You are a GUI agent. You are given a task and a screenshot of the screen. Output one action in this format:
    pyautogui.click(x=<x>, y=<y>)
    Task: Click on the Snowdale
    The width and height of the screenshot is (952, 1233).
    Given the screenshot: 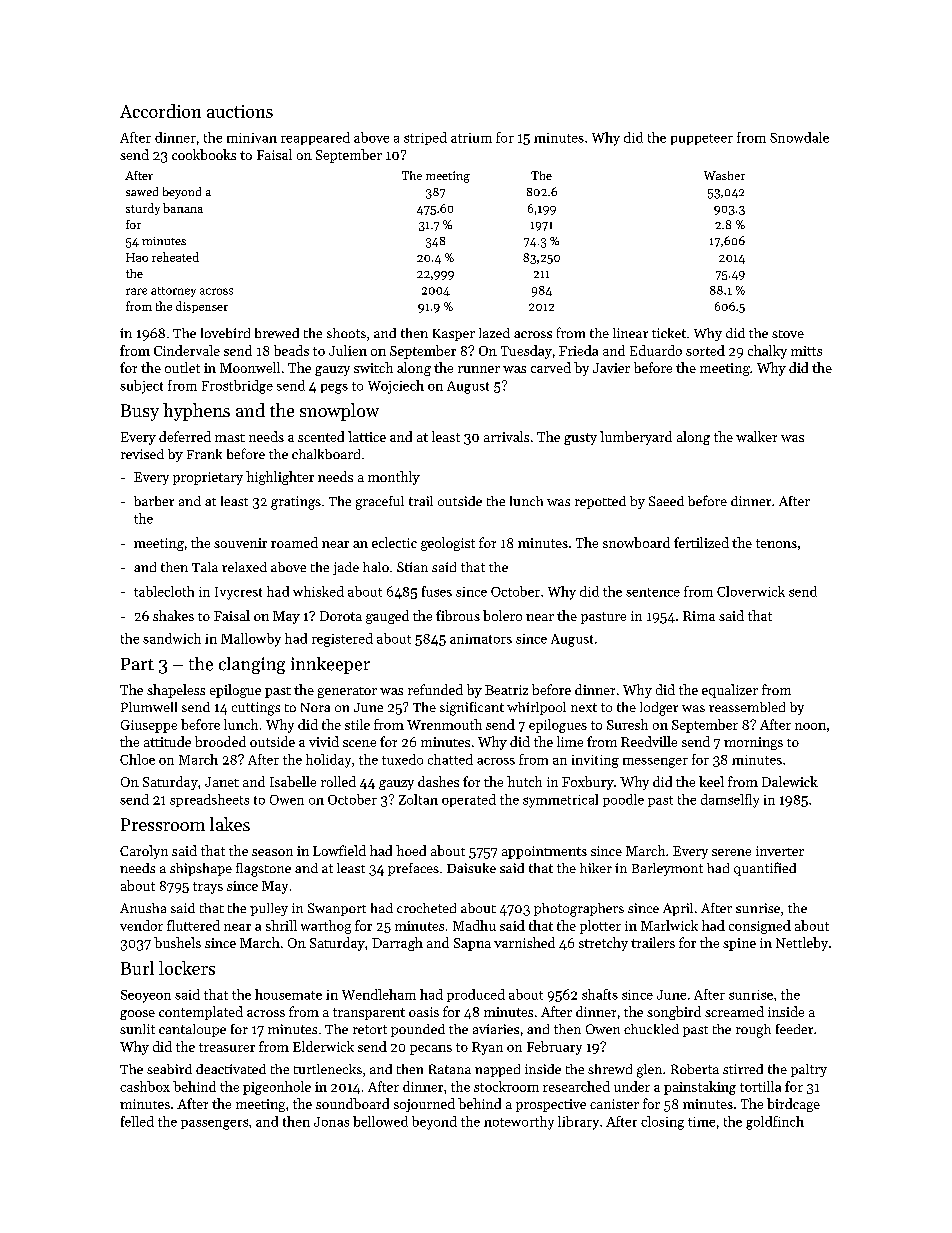 What is the action you would take?
    pyautogui.click(x=799, y=137)
